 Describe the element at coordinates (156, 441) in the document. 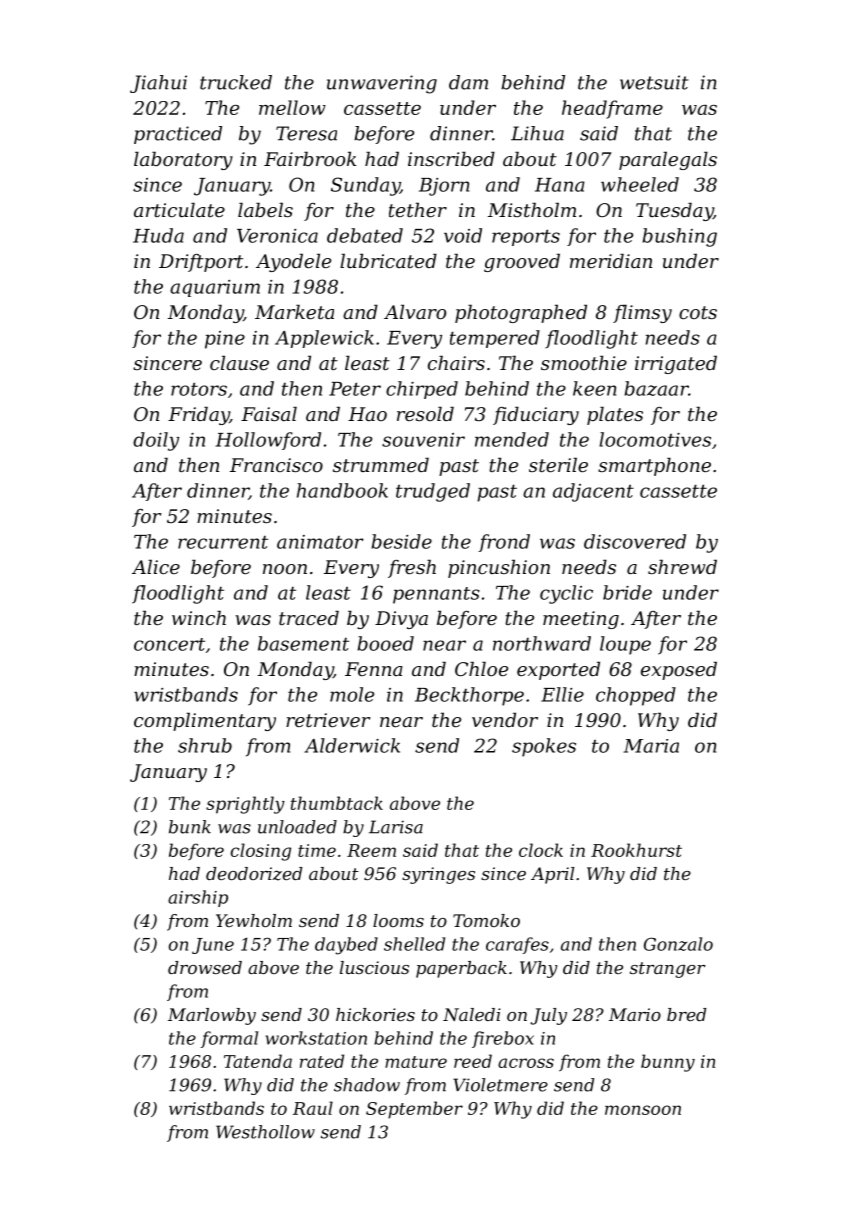

I see `doily` at that location.
